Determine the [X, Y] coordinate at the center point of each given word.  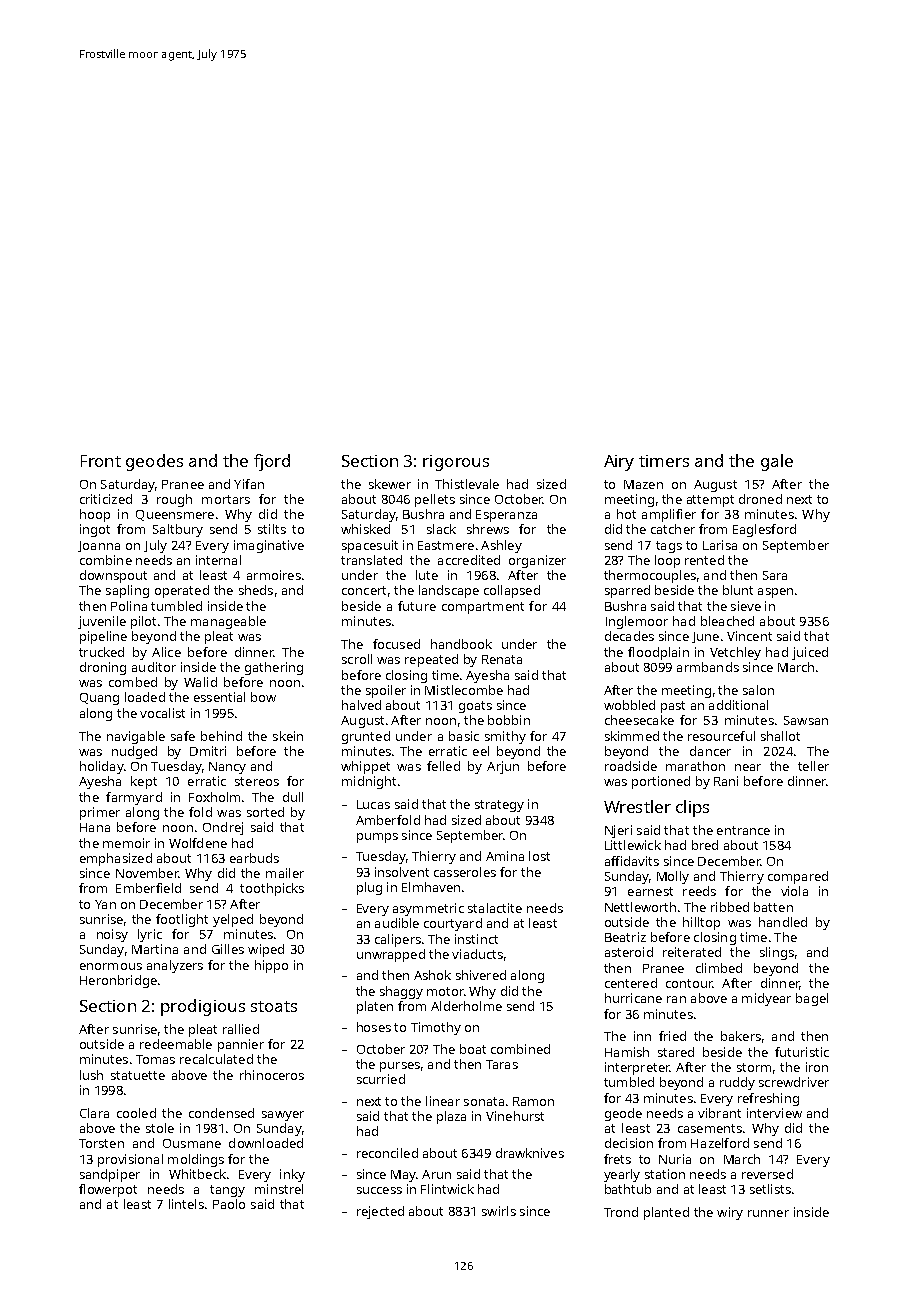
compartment [483, 608]
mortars [226, 499]
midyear [766, 999]
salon [758, 690]
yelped [233, 920]
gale [777, 462]
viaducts [477, 954]
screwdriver [794, 1082]
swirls [499, 1211]
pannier [241, 1045]
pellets [435, 500]
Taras [502, 1064]
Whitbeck [197, 1174]
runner [768, 1213]
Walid [200, 682]
